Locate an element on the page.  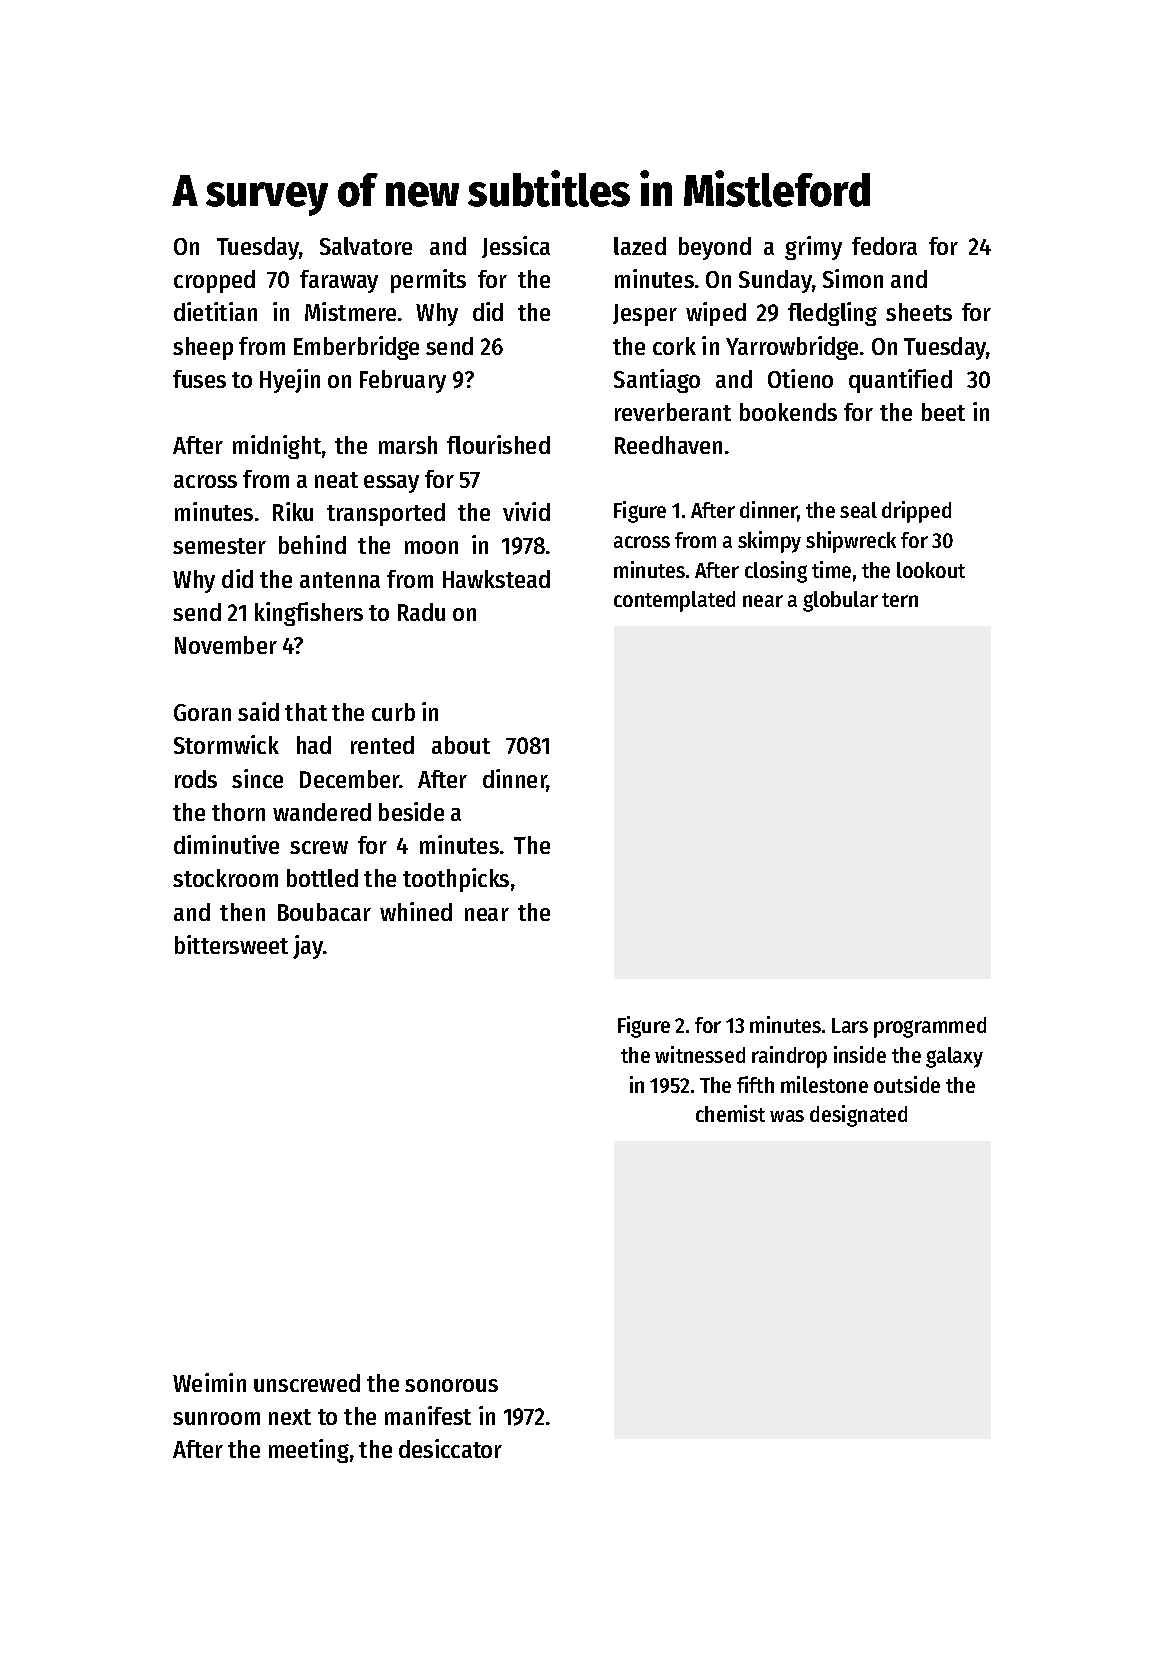
Weimin is located at coordinates (209, 1382).
